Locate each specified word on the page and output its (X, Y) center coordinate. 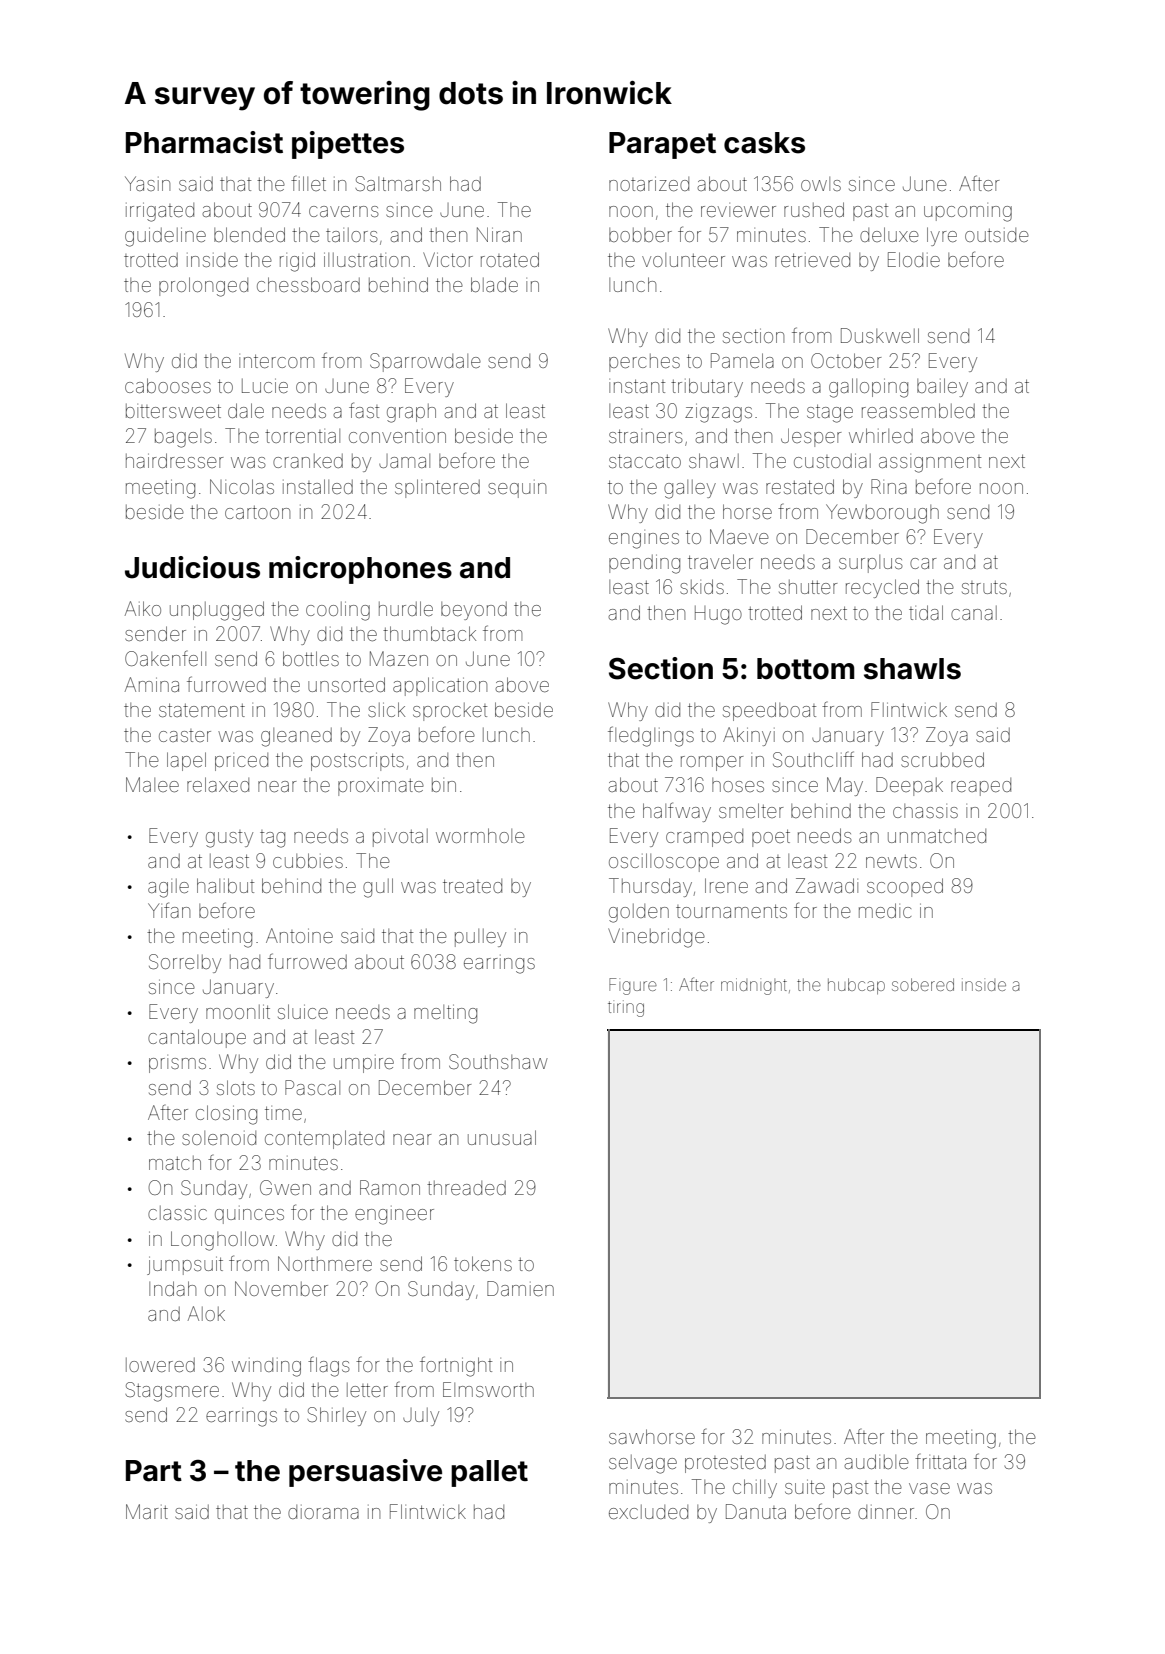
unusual (502, 1137)
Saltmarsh (398, 183)
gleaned (296, 737)
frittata (940, 1461)
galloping (868, 388)
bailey (942, 387)
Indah (172, 1288)
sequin (517, 489)
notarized (649, 184)
